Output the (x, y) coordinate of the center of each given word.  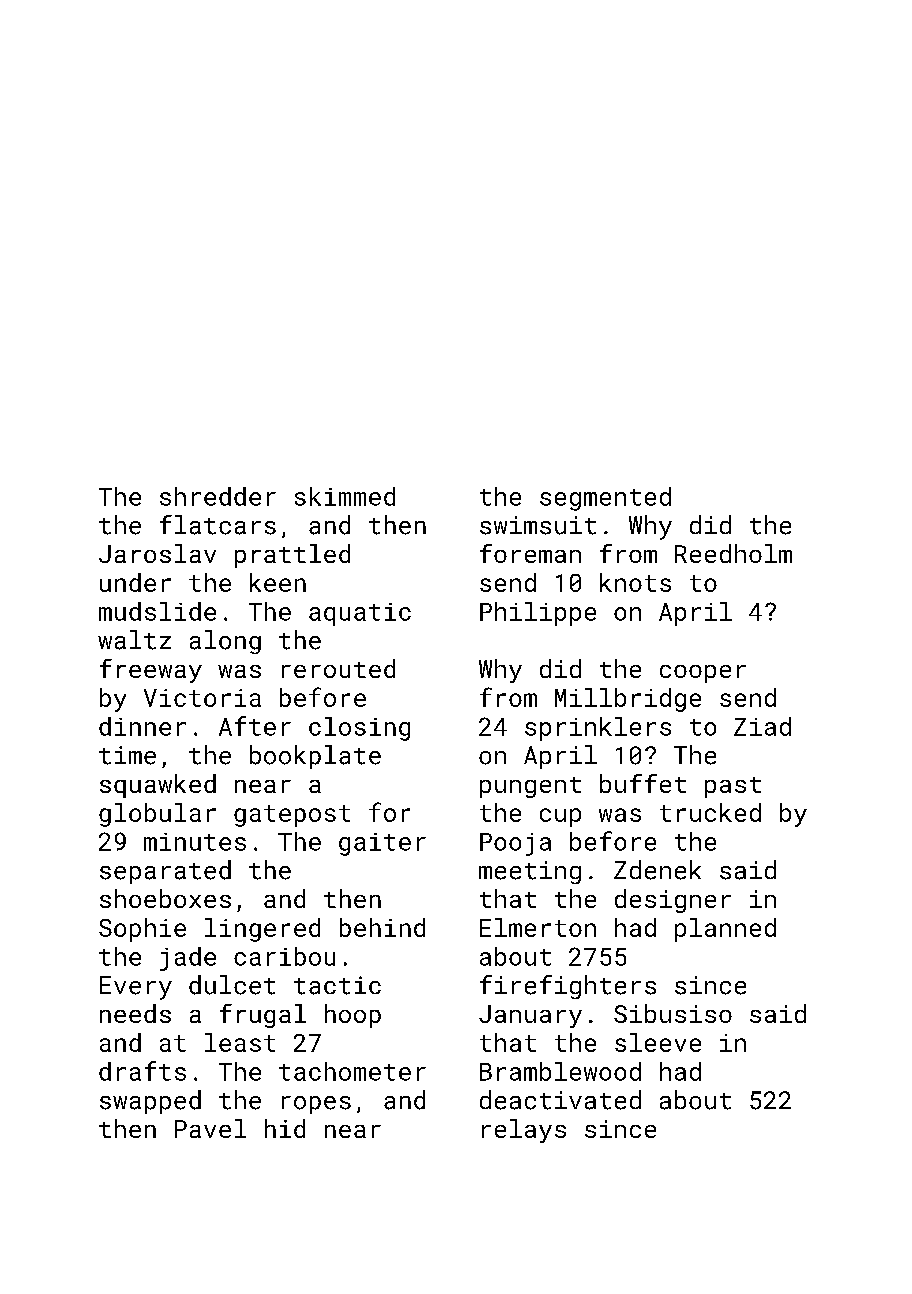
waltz (134, 640)
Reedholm (733, 553)
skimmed (345, 496)
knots (635, 582)
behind (382, 927)
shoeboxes (165, 898)
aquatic (360, 614)
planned (725, 930)
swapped (150, 1102)
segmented (605, 499)
